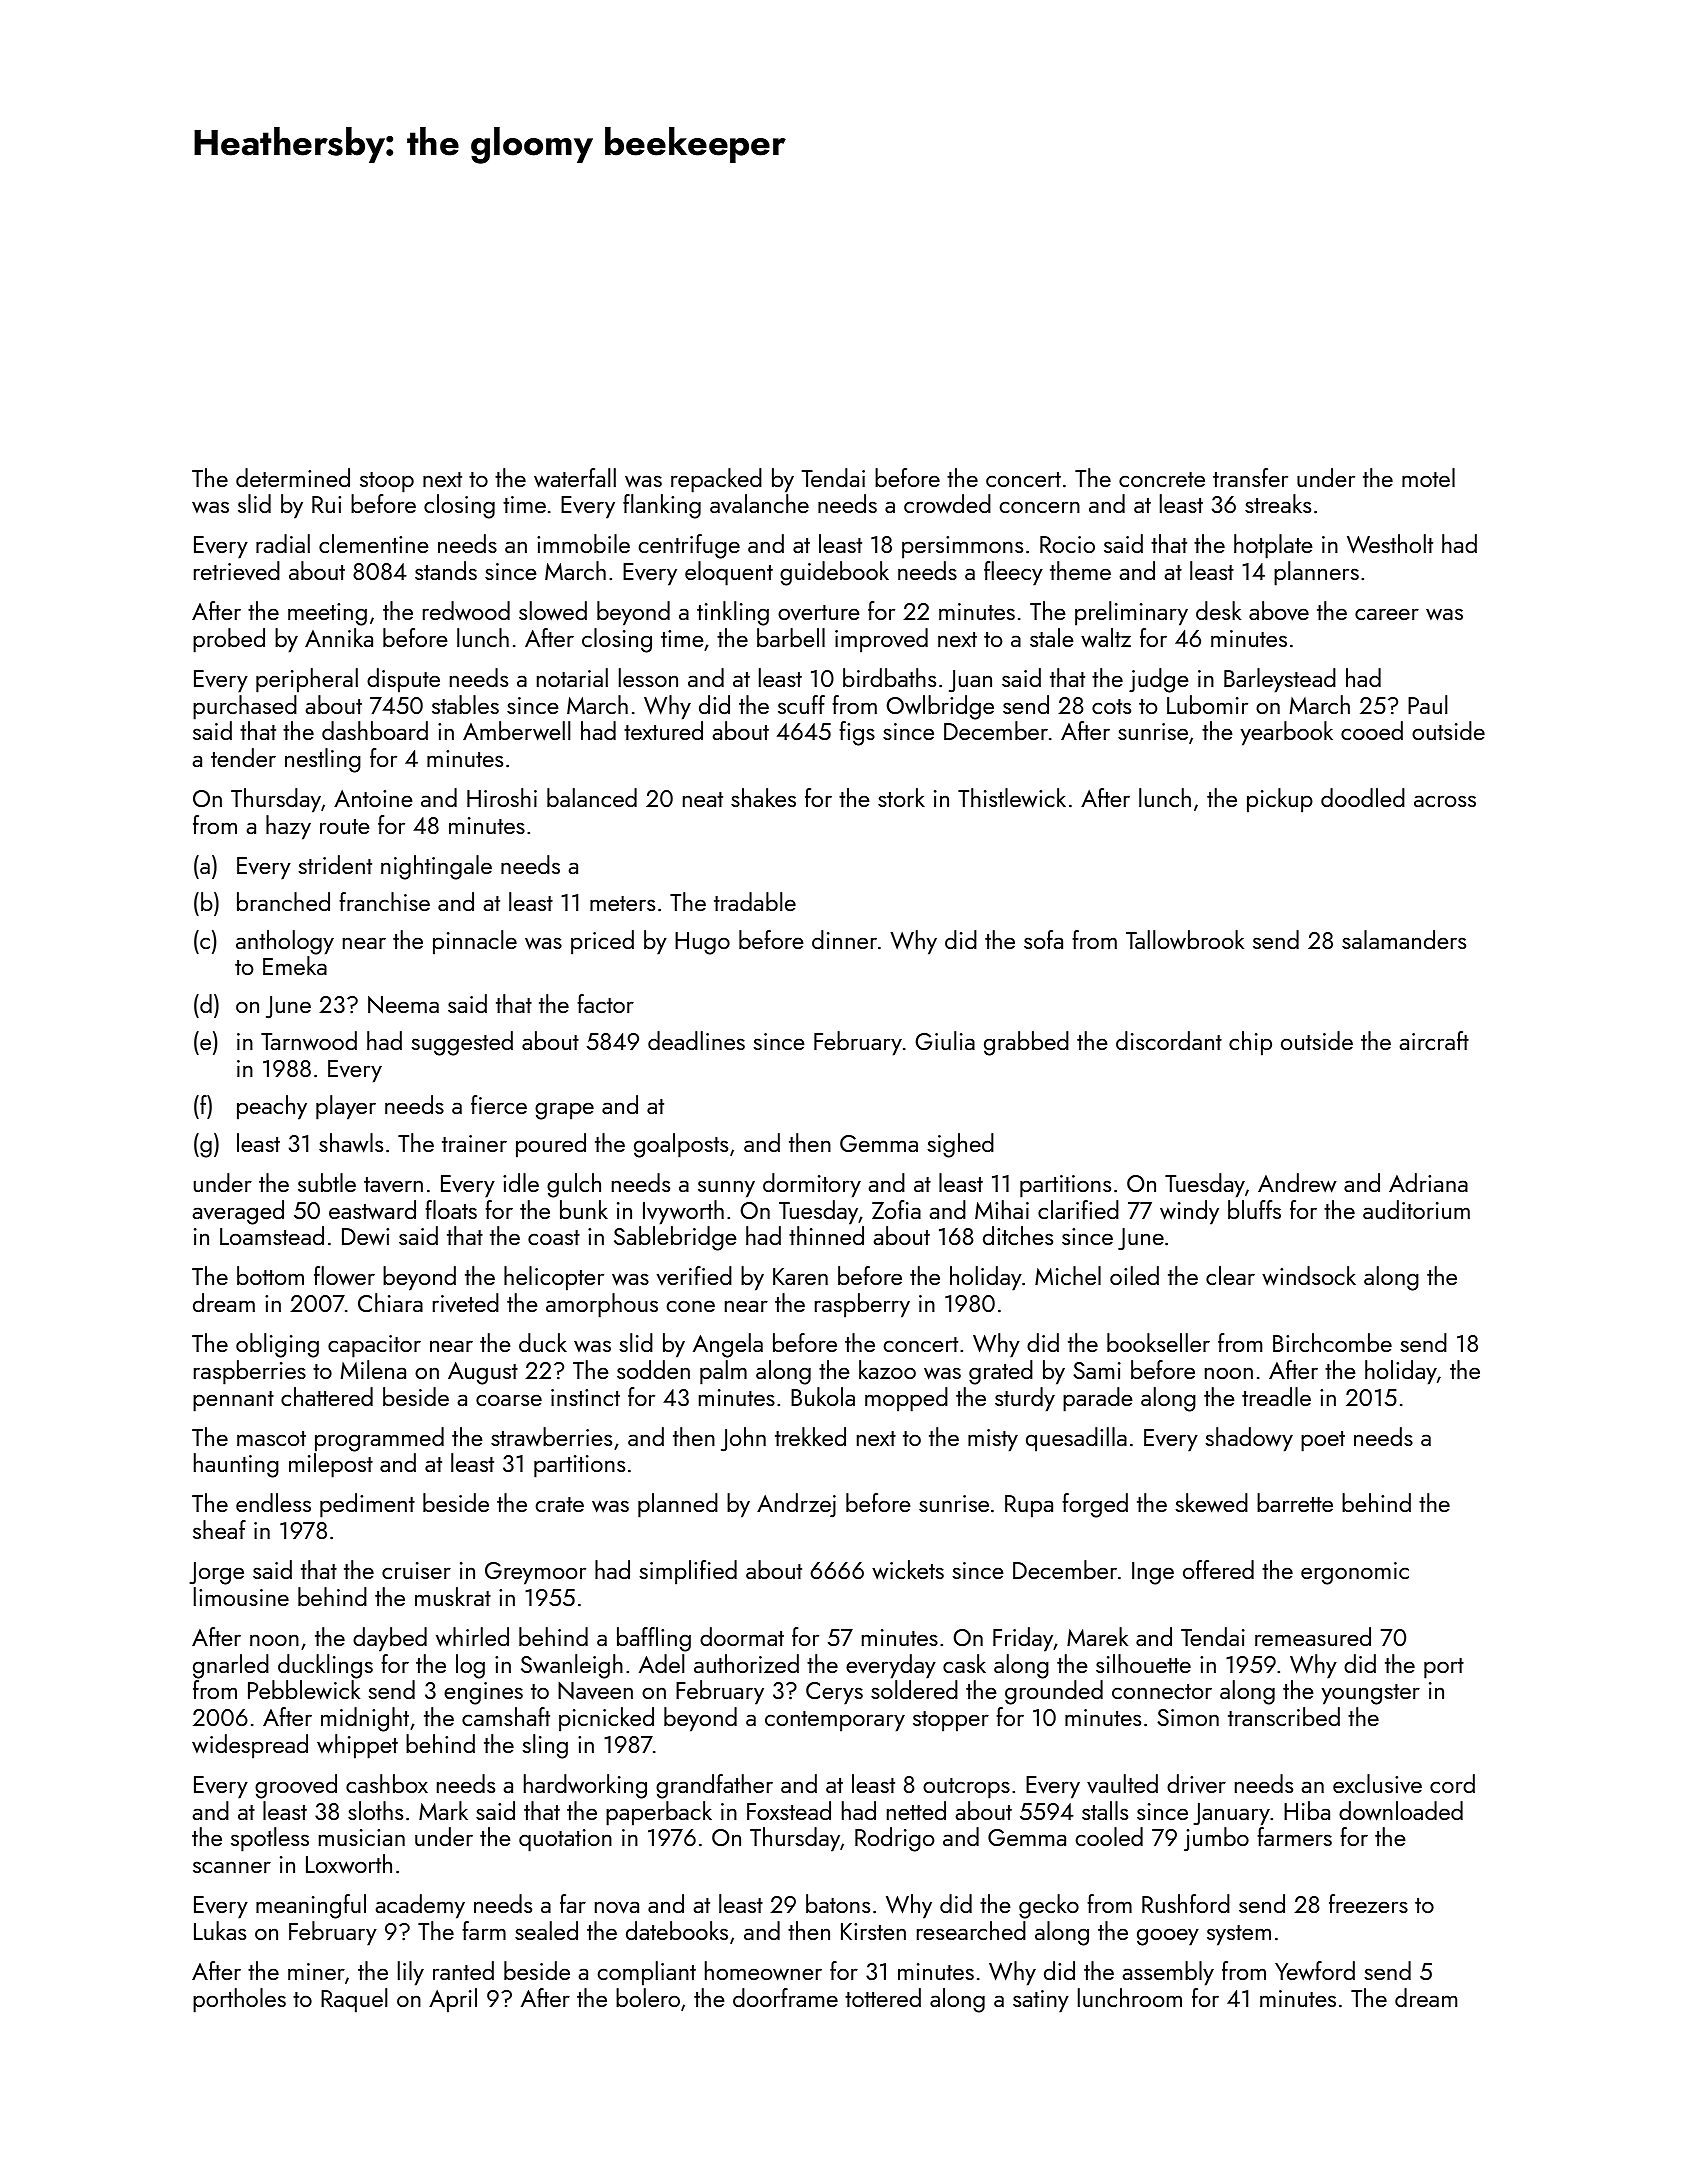  What do you see at coordinates (316, 1971) in the screenshot?
I see `miner` at bounding box center [316, 1971].
